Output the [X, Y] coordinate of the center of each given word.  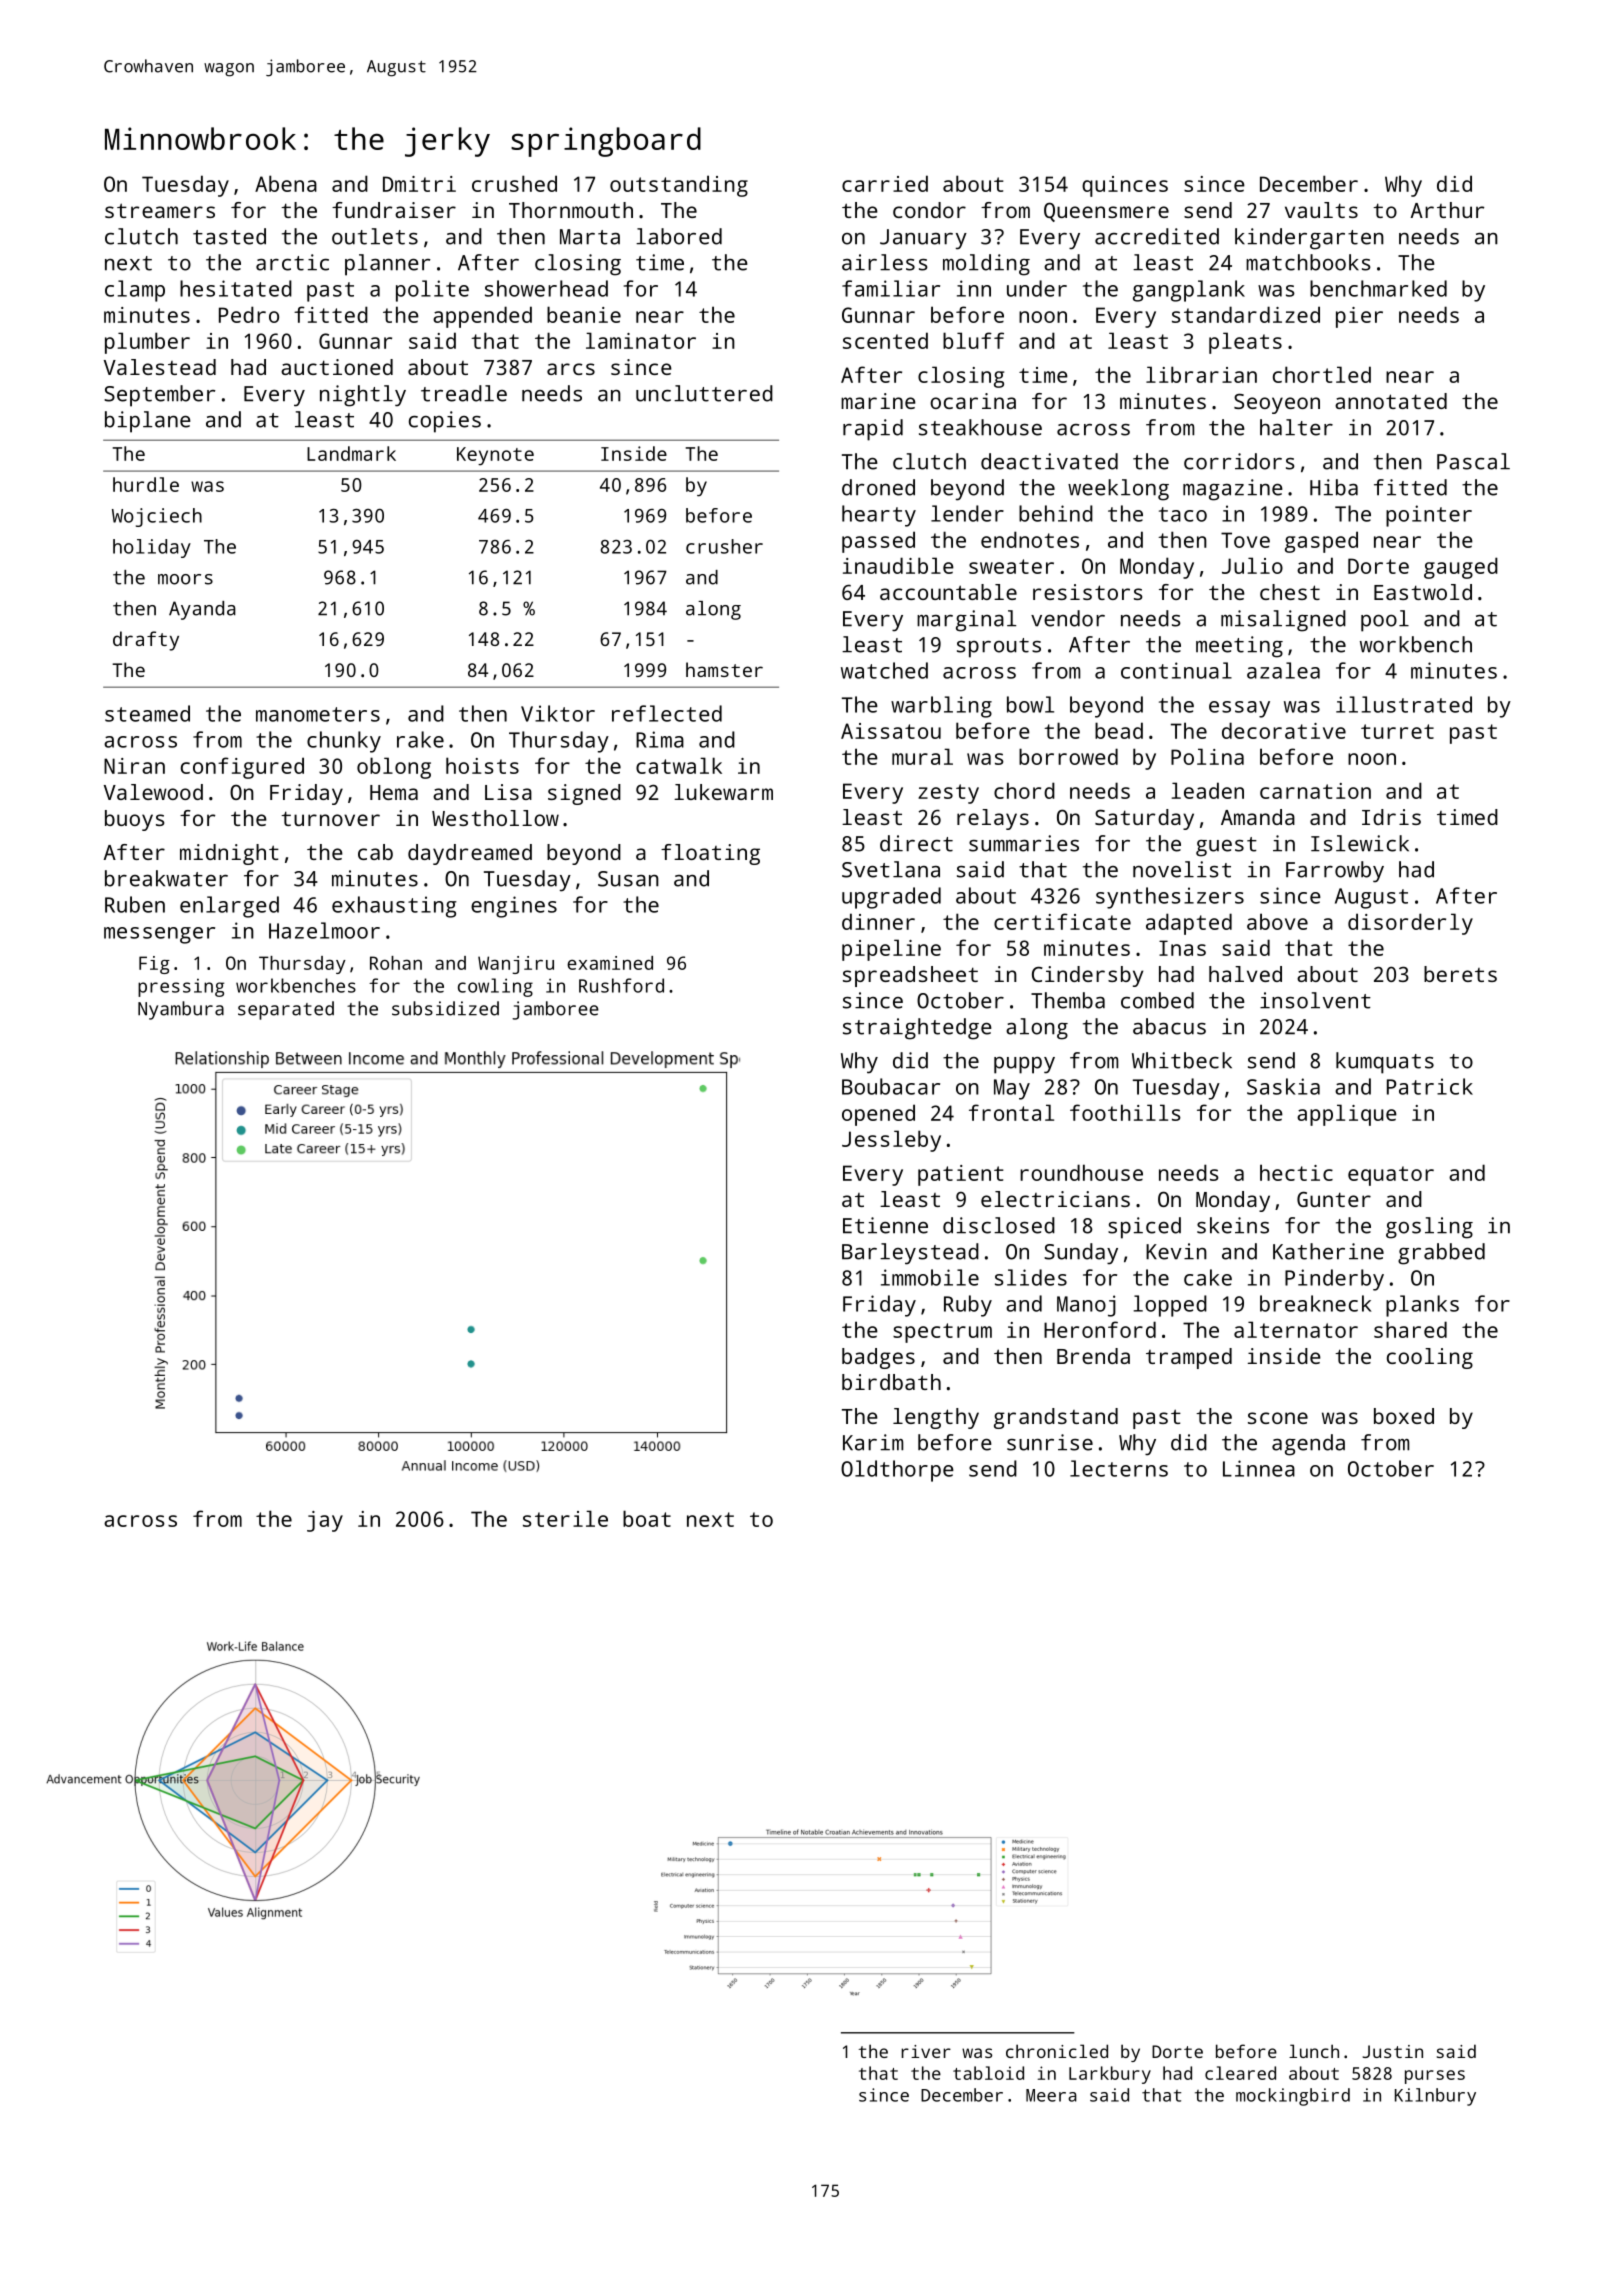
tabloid [988, 2073]
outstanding [679, 186]
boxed [1404, 1416]
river [926, 2051]
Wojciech [157, 517]
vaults [1321, 210]
